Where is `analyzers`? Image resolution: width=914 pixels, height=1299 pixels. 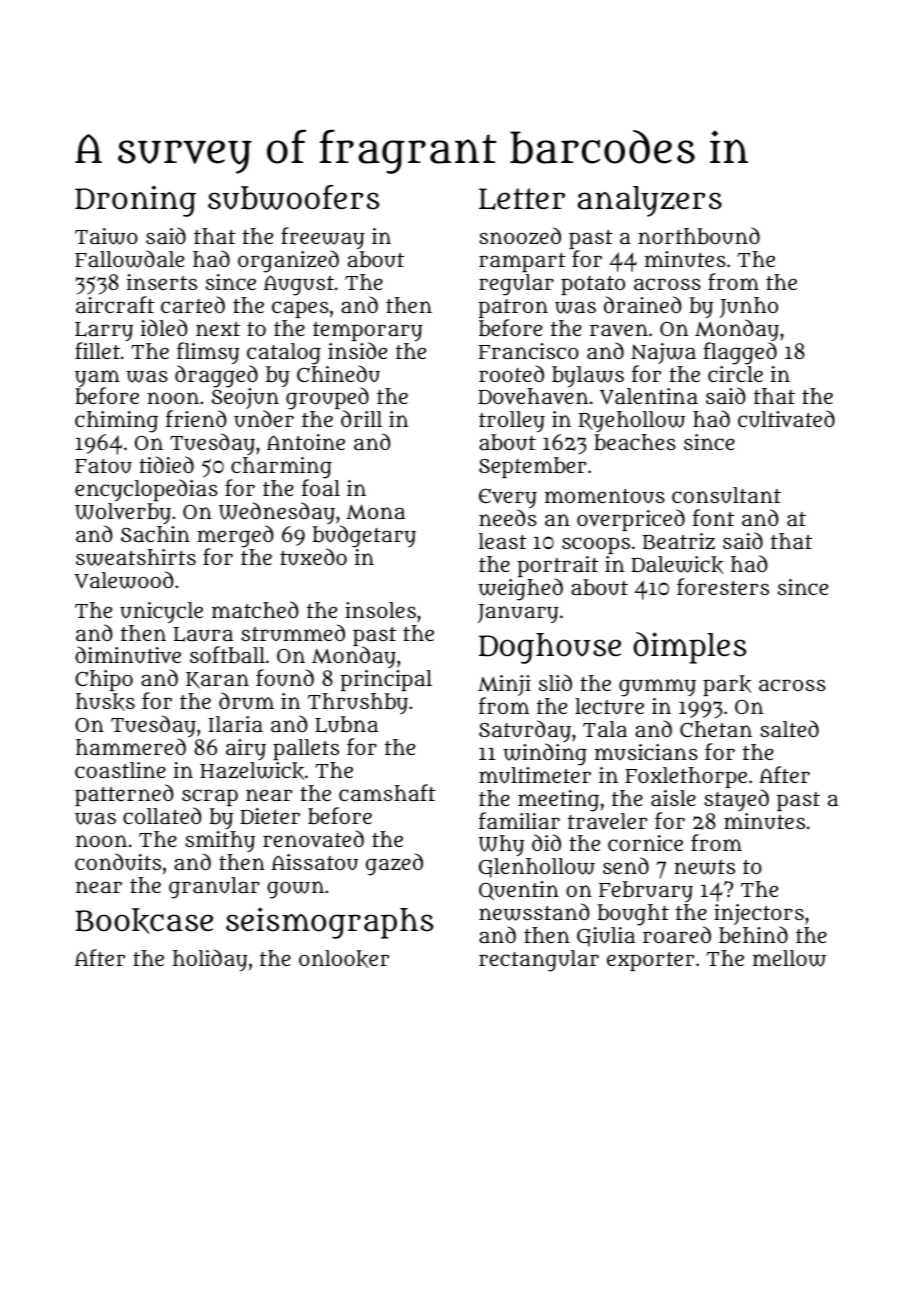
analyzers is located at coordinates (650, 201).
